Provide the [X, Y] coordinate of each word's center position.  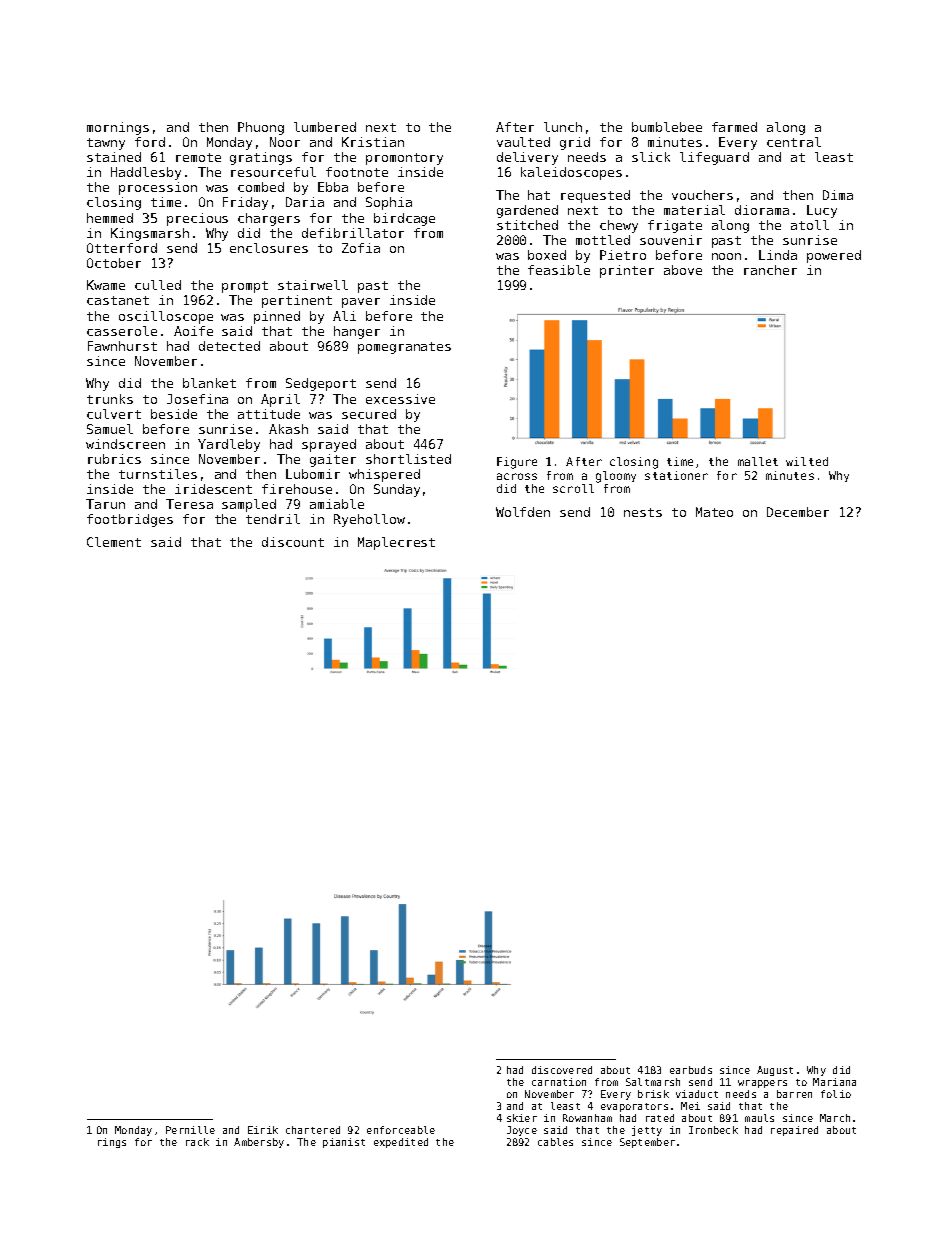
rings [112, 1143]
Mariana [834, 1082]
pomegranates [404, 348]
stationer [676, 475]
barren [794, 1094]
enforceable [401, 1130]
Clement [114, 542]
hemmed [110, 218]
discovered [562, 1070]
